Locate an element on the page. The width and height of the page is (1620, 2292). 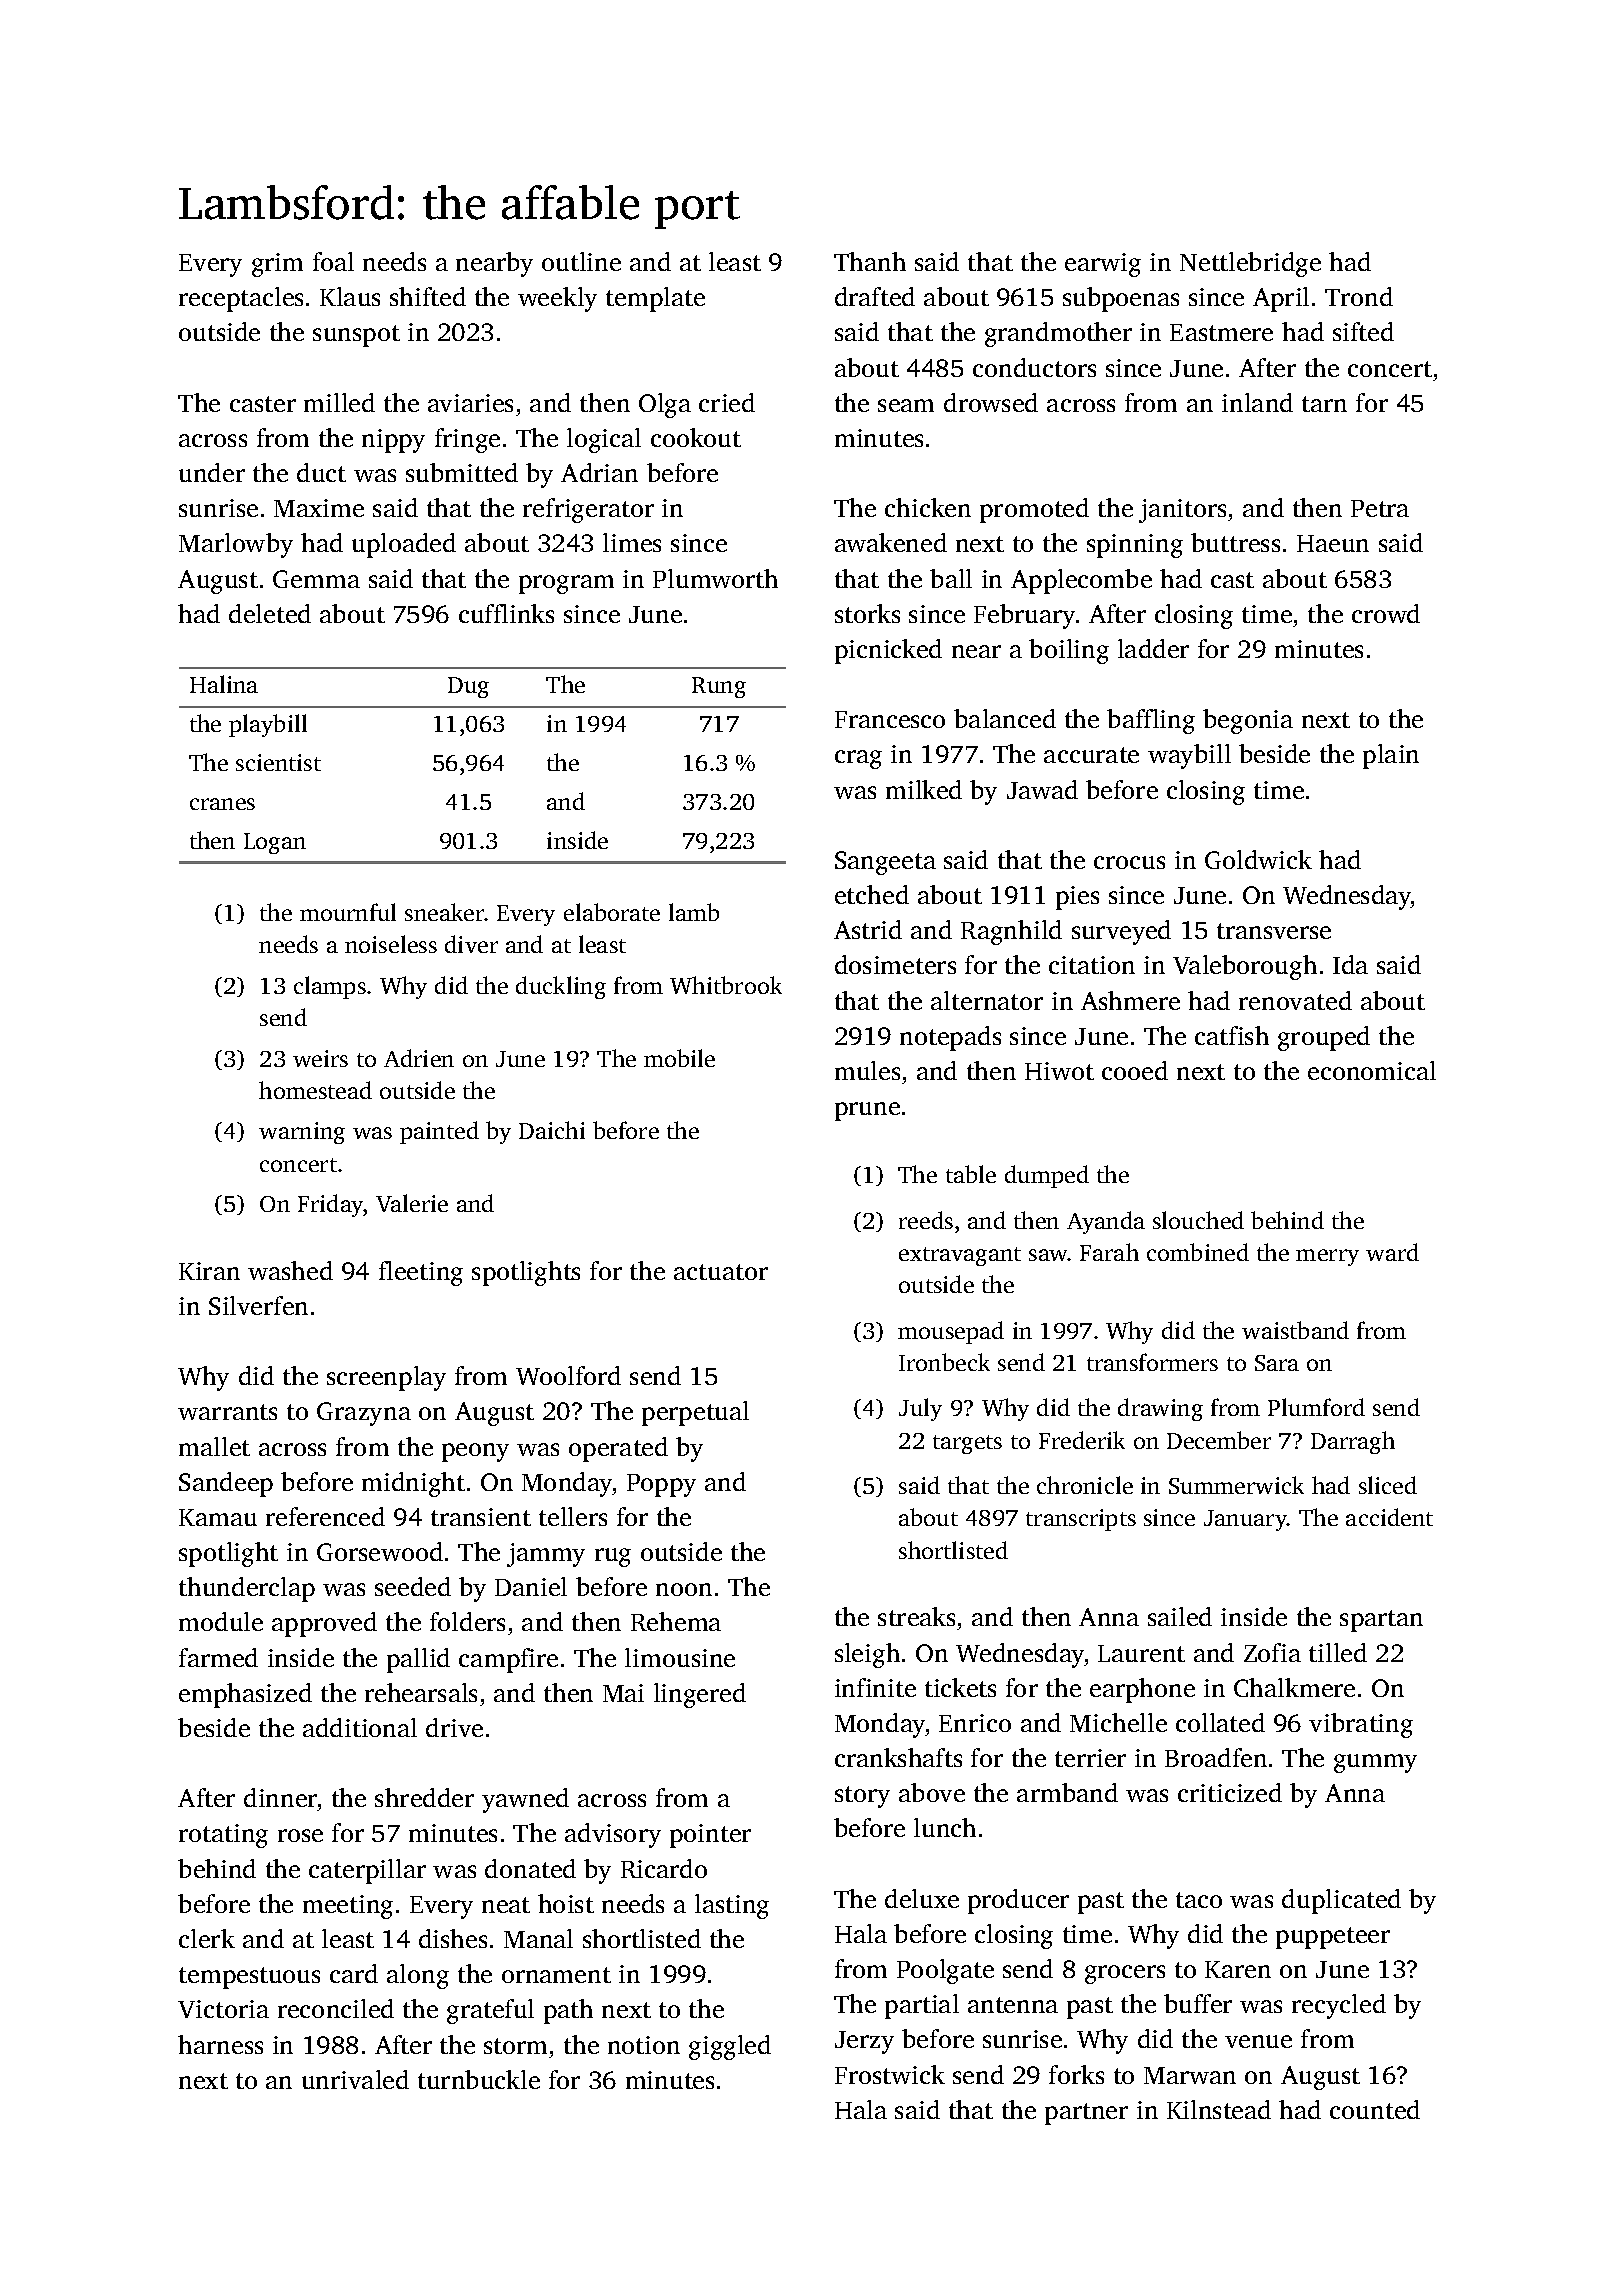
lunch is located at coordinates (945, 1827).
